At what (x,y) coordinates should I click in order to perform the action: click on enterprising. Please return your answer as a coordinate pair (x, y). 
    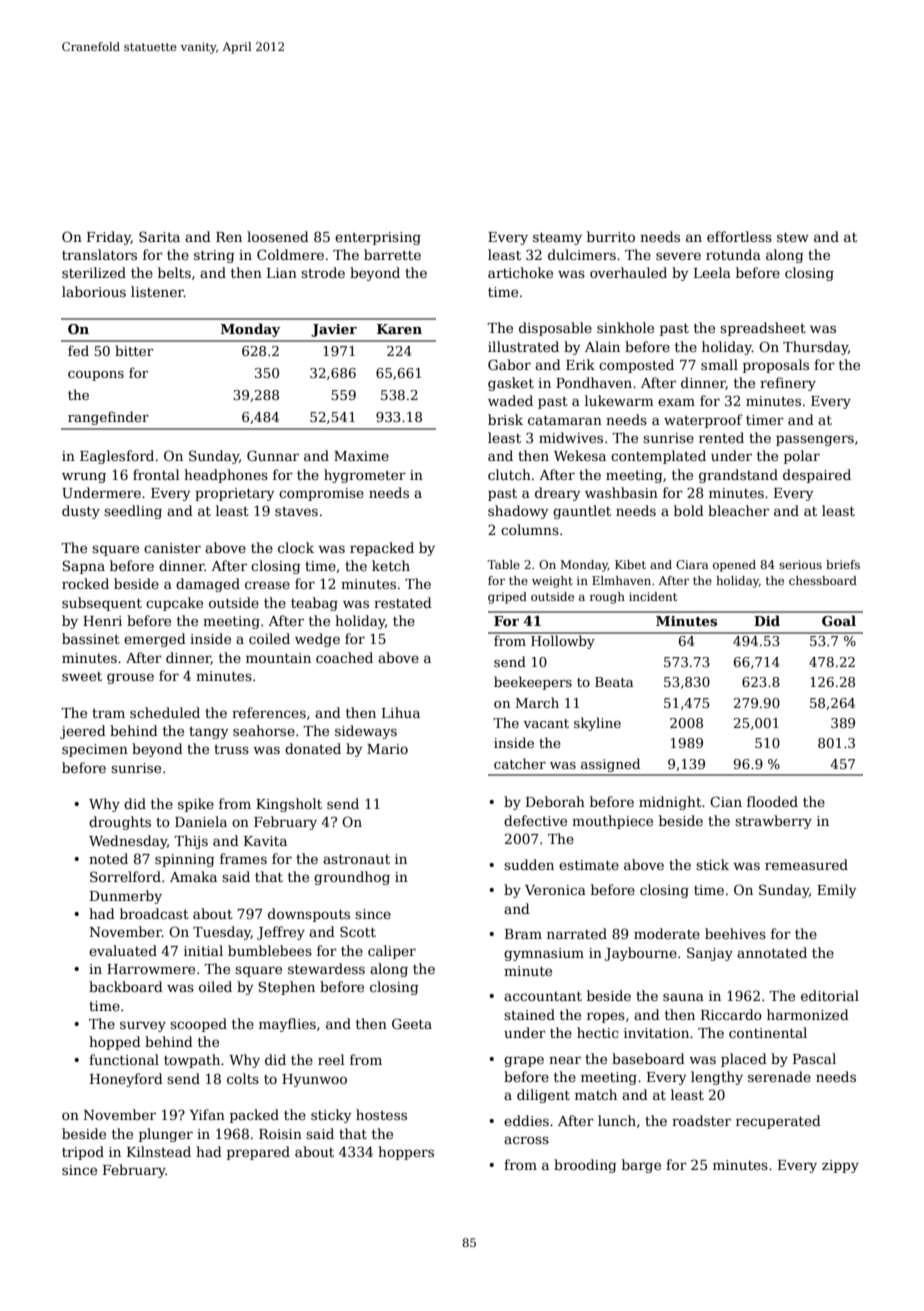
    Looking at the image, I should click on (378, 238).
